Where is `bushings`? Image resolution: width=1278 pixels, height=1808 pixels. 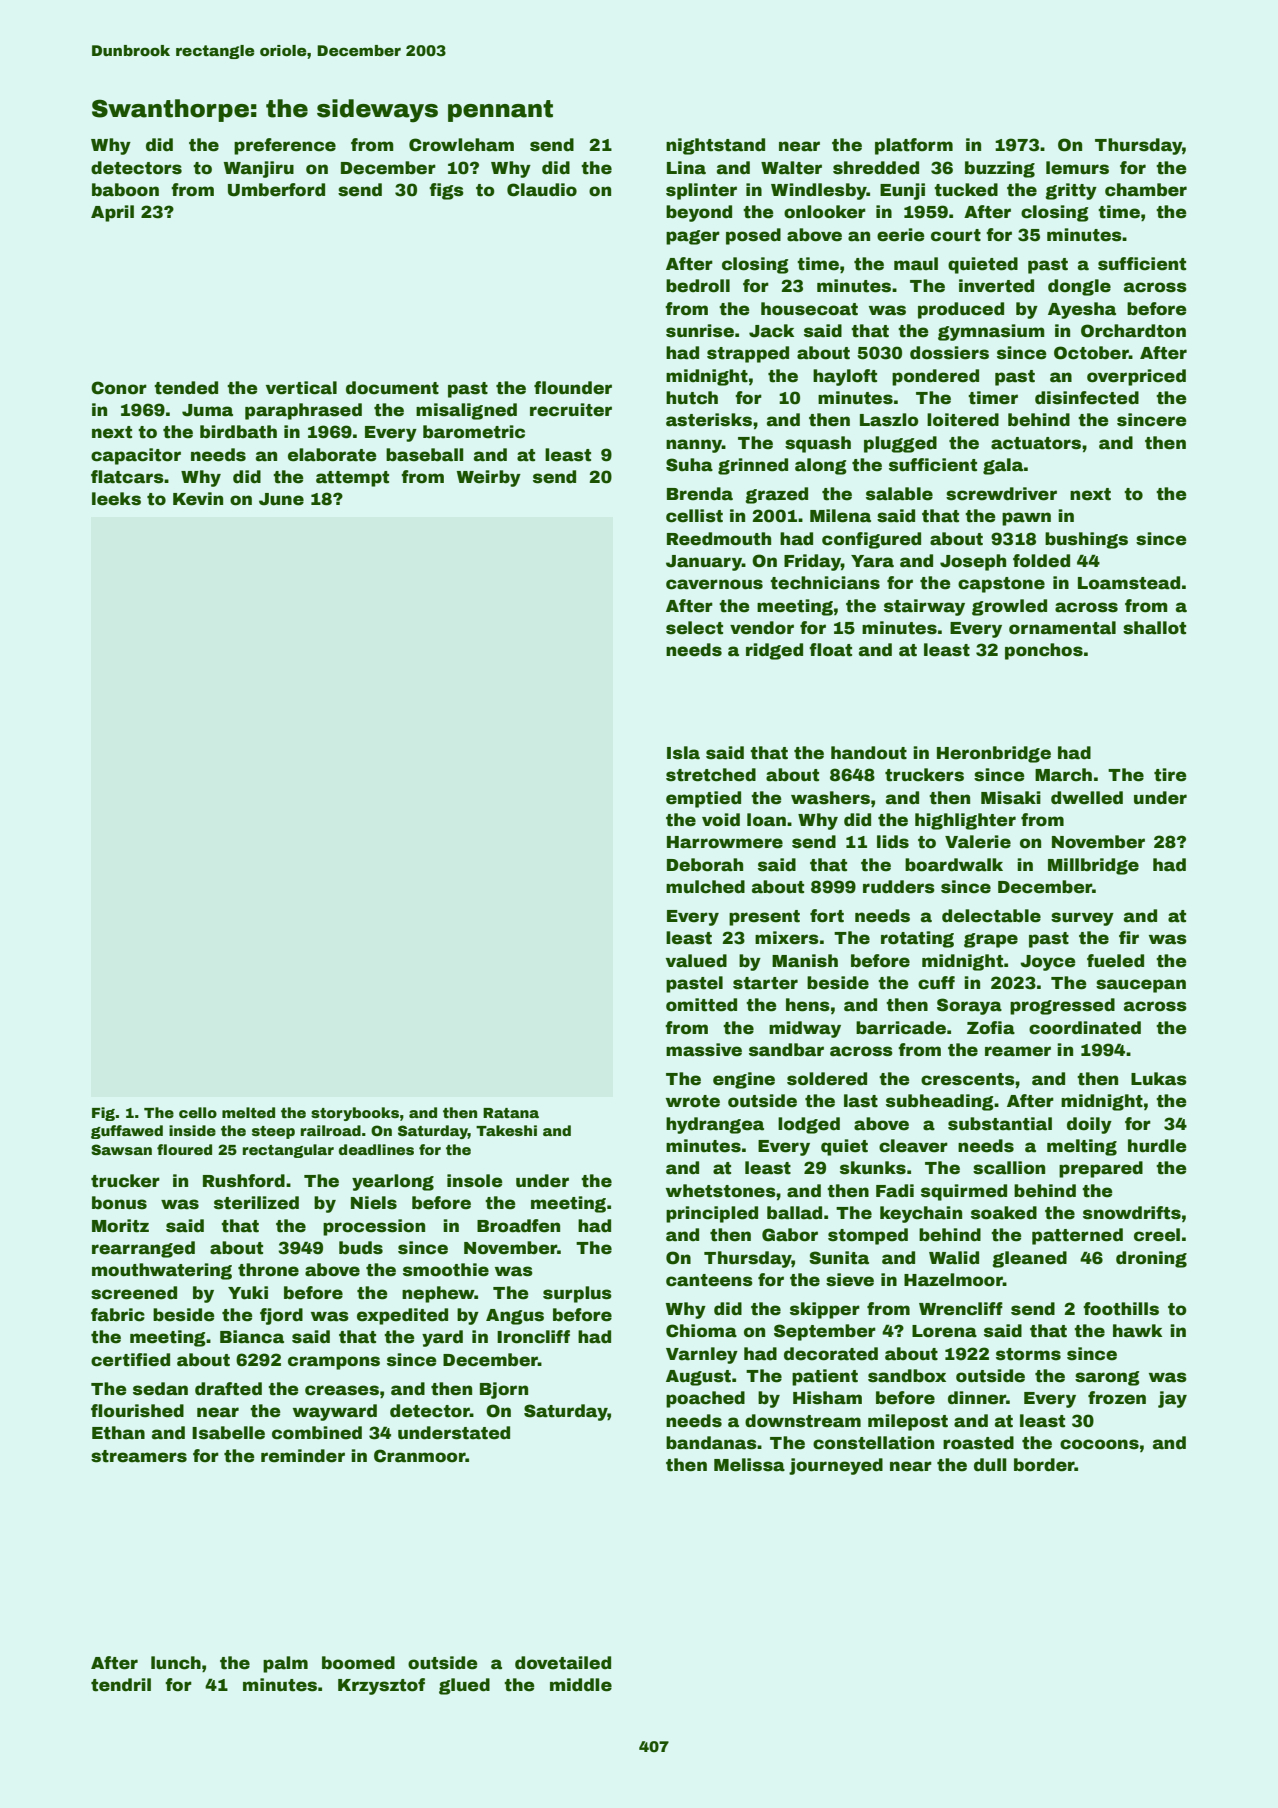
bushings is located at coordinates (1086, 540).
